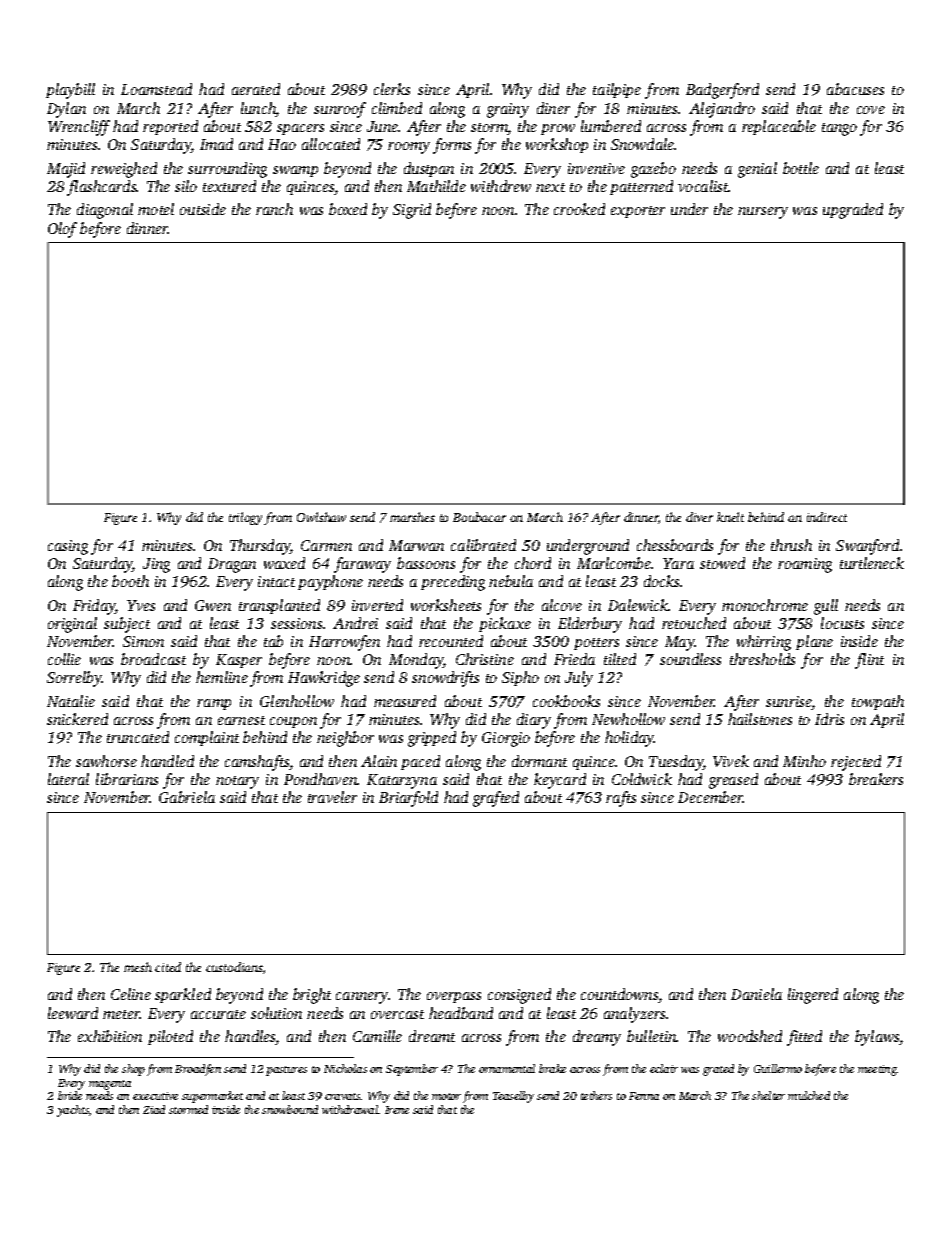  What do you see at coordinates (110, 1085) in the page?
I see `magenta` at bounding box center [110, 1085].
